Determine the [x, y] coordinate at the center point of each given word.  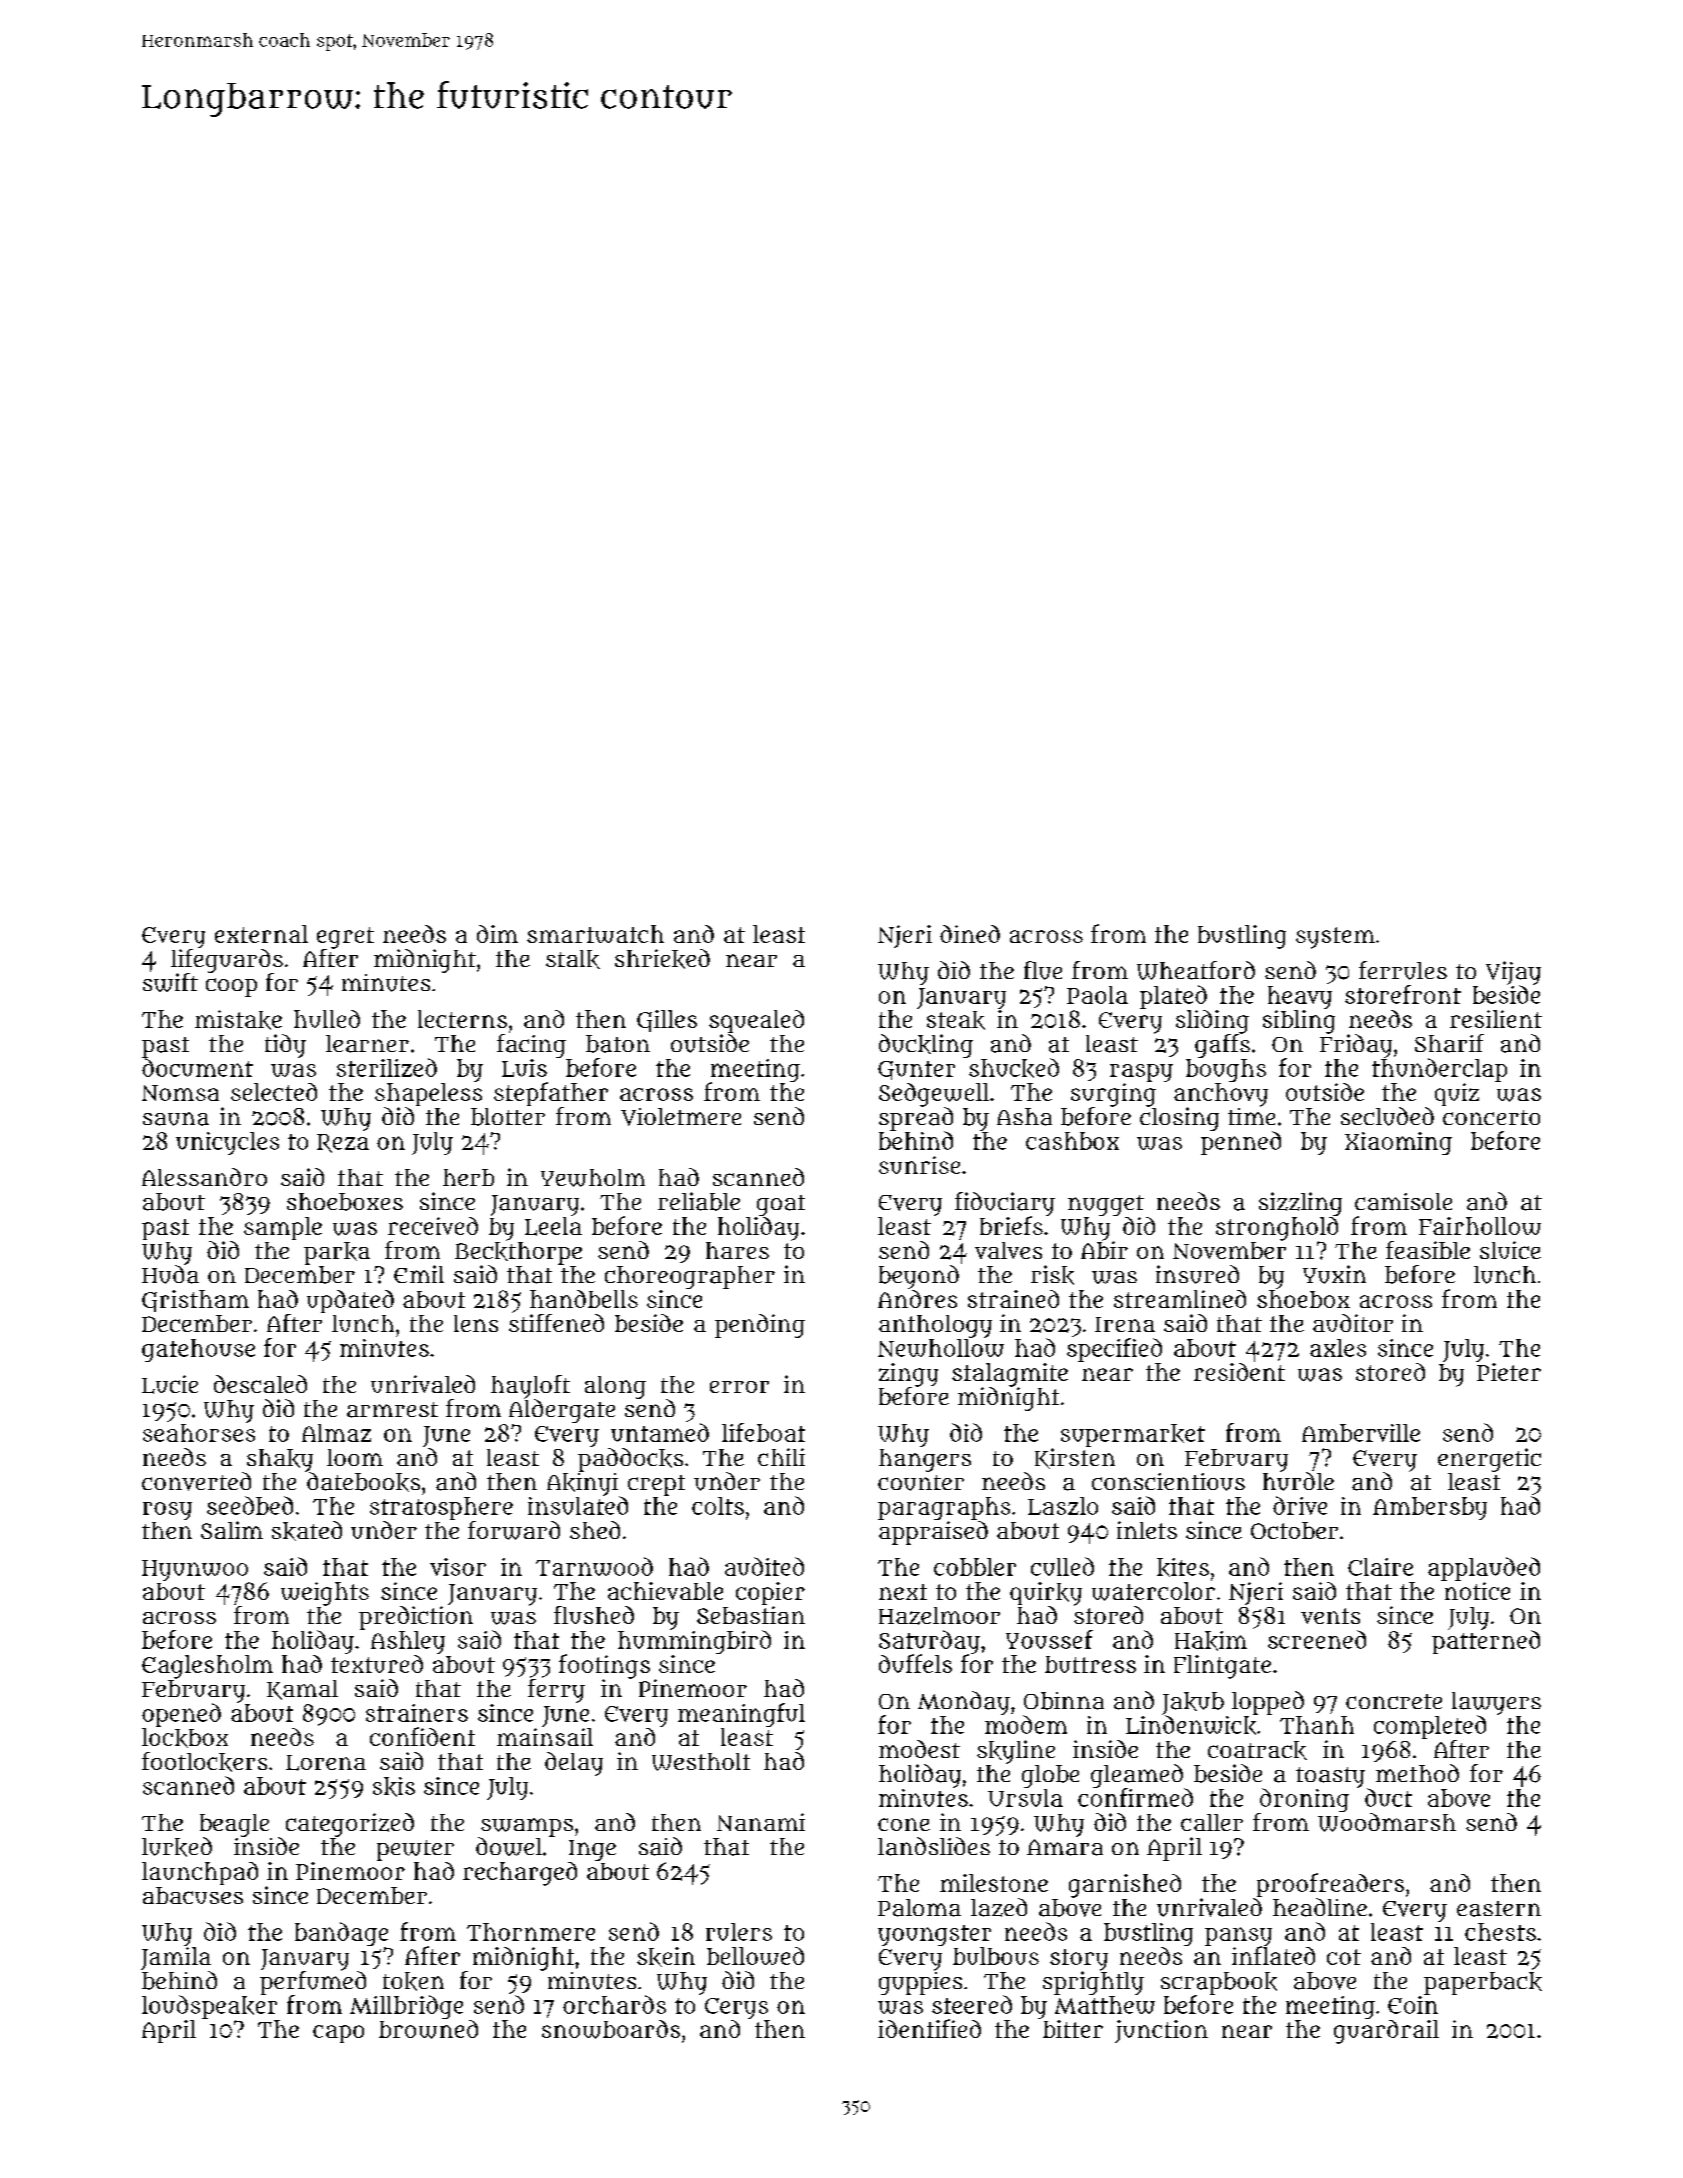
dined [970, 934]
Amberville [1361, 1433]
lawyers [1496, 1703]
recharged [520, 1874]
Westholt [701, 1762]
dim [497, 934]
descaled [260, 1384]
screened [1317, 1639]
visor [458, 1567]
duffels [915, 1663]
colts [718, 1506]
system [1335, 938]
